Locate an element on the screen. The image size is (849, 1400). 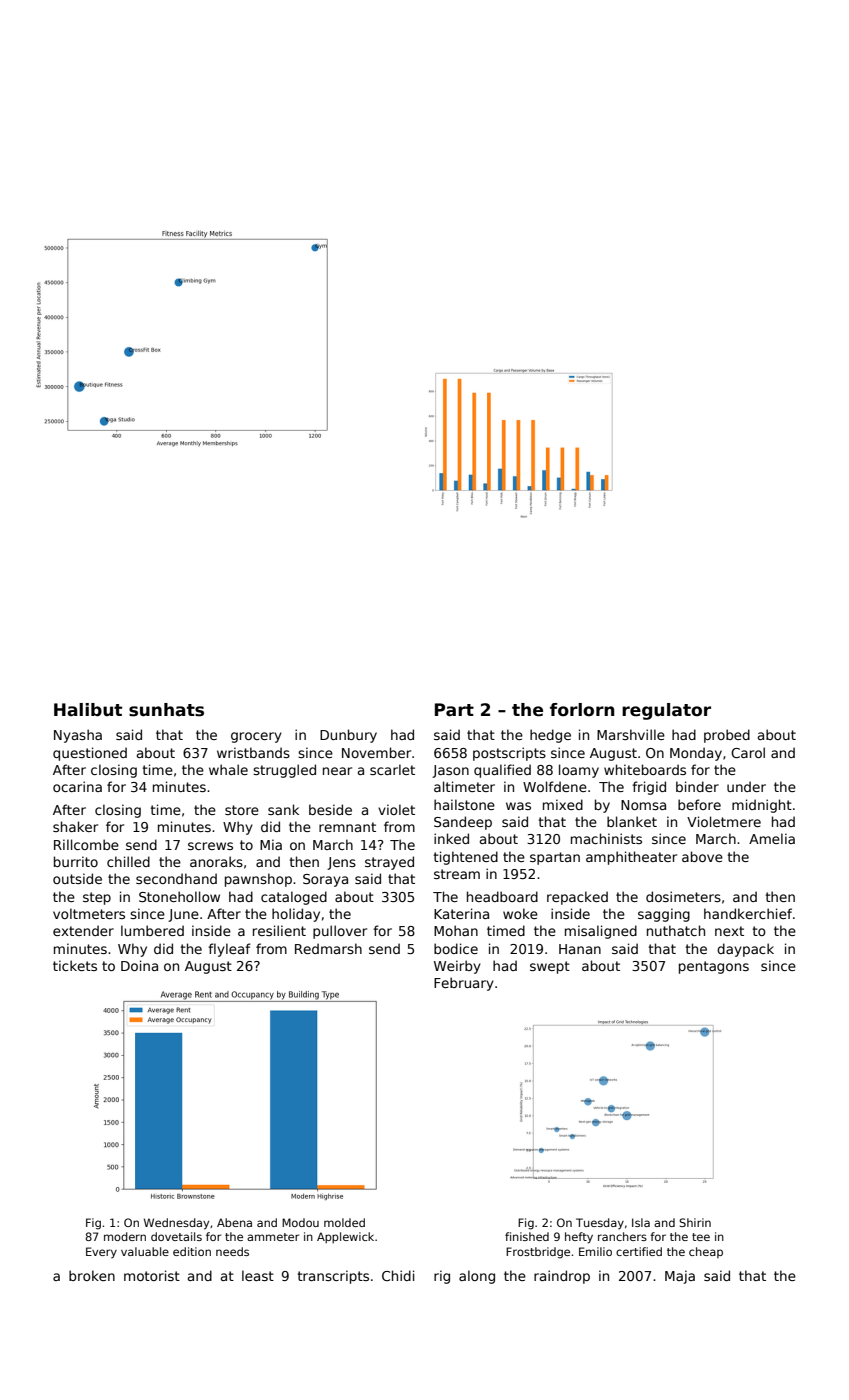
Weirby is located at coordinates (457, 967).
